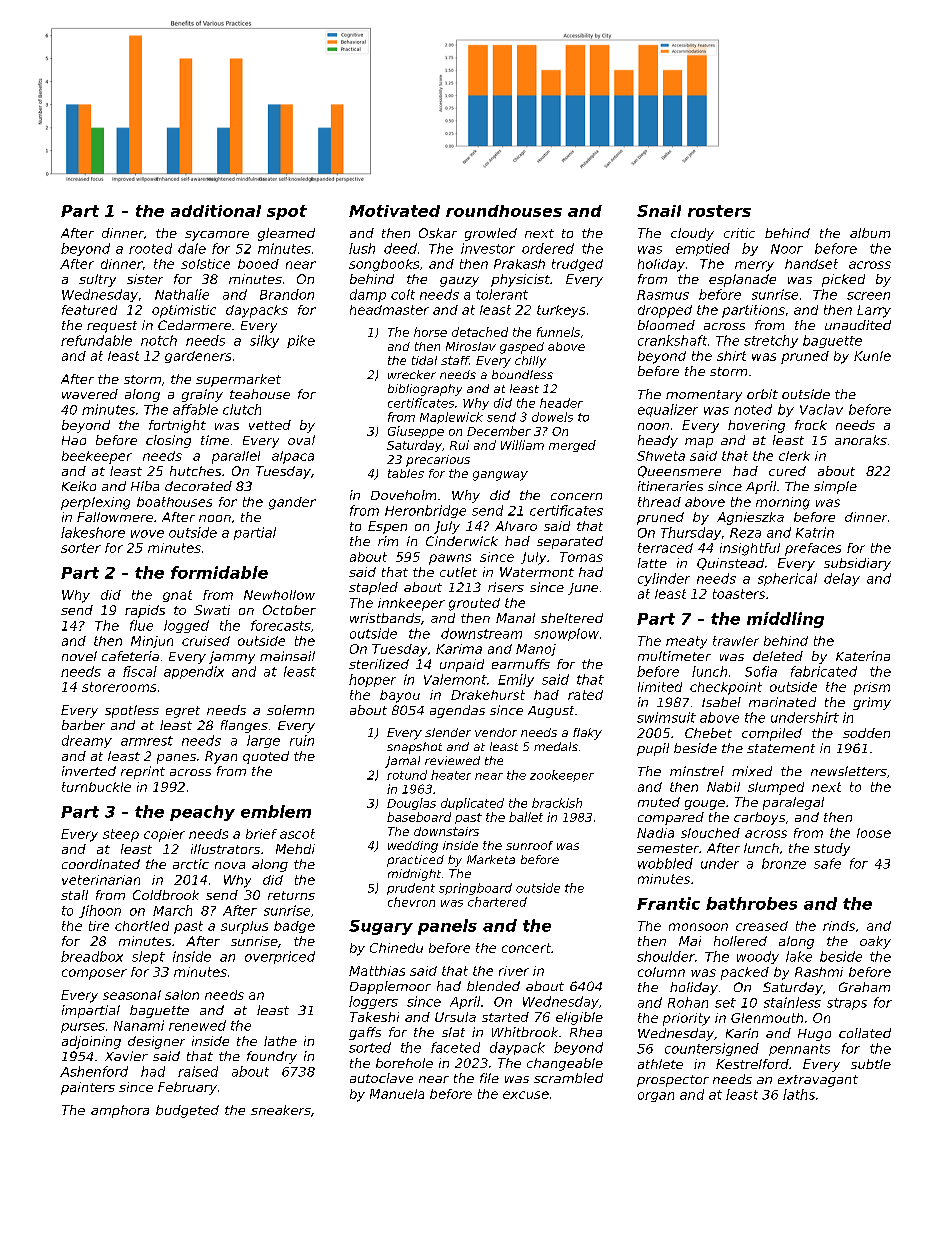 This screenshot has height=1233, width=952. I want to click on amphora, so click(120, 1111).
